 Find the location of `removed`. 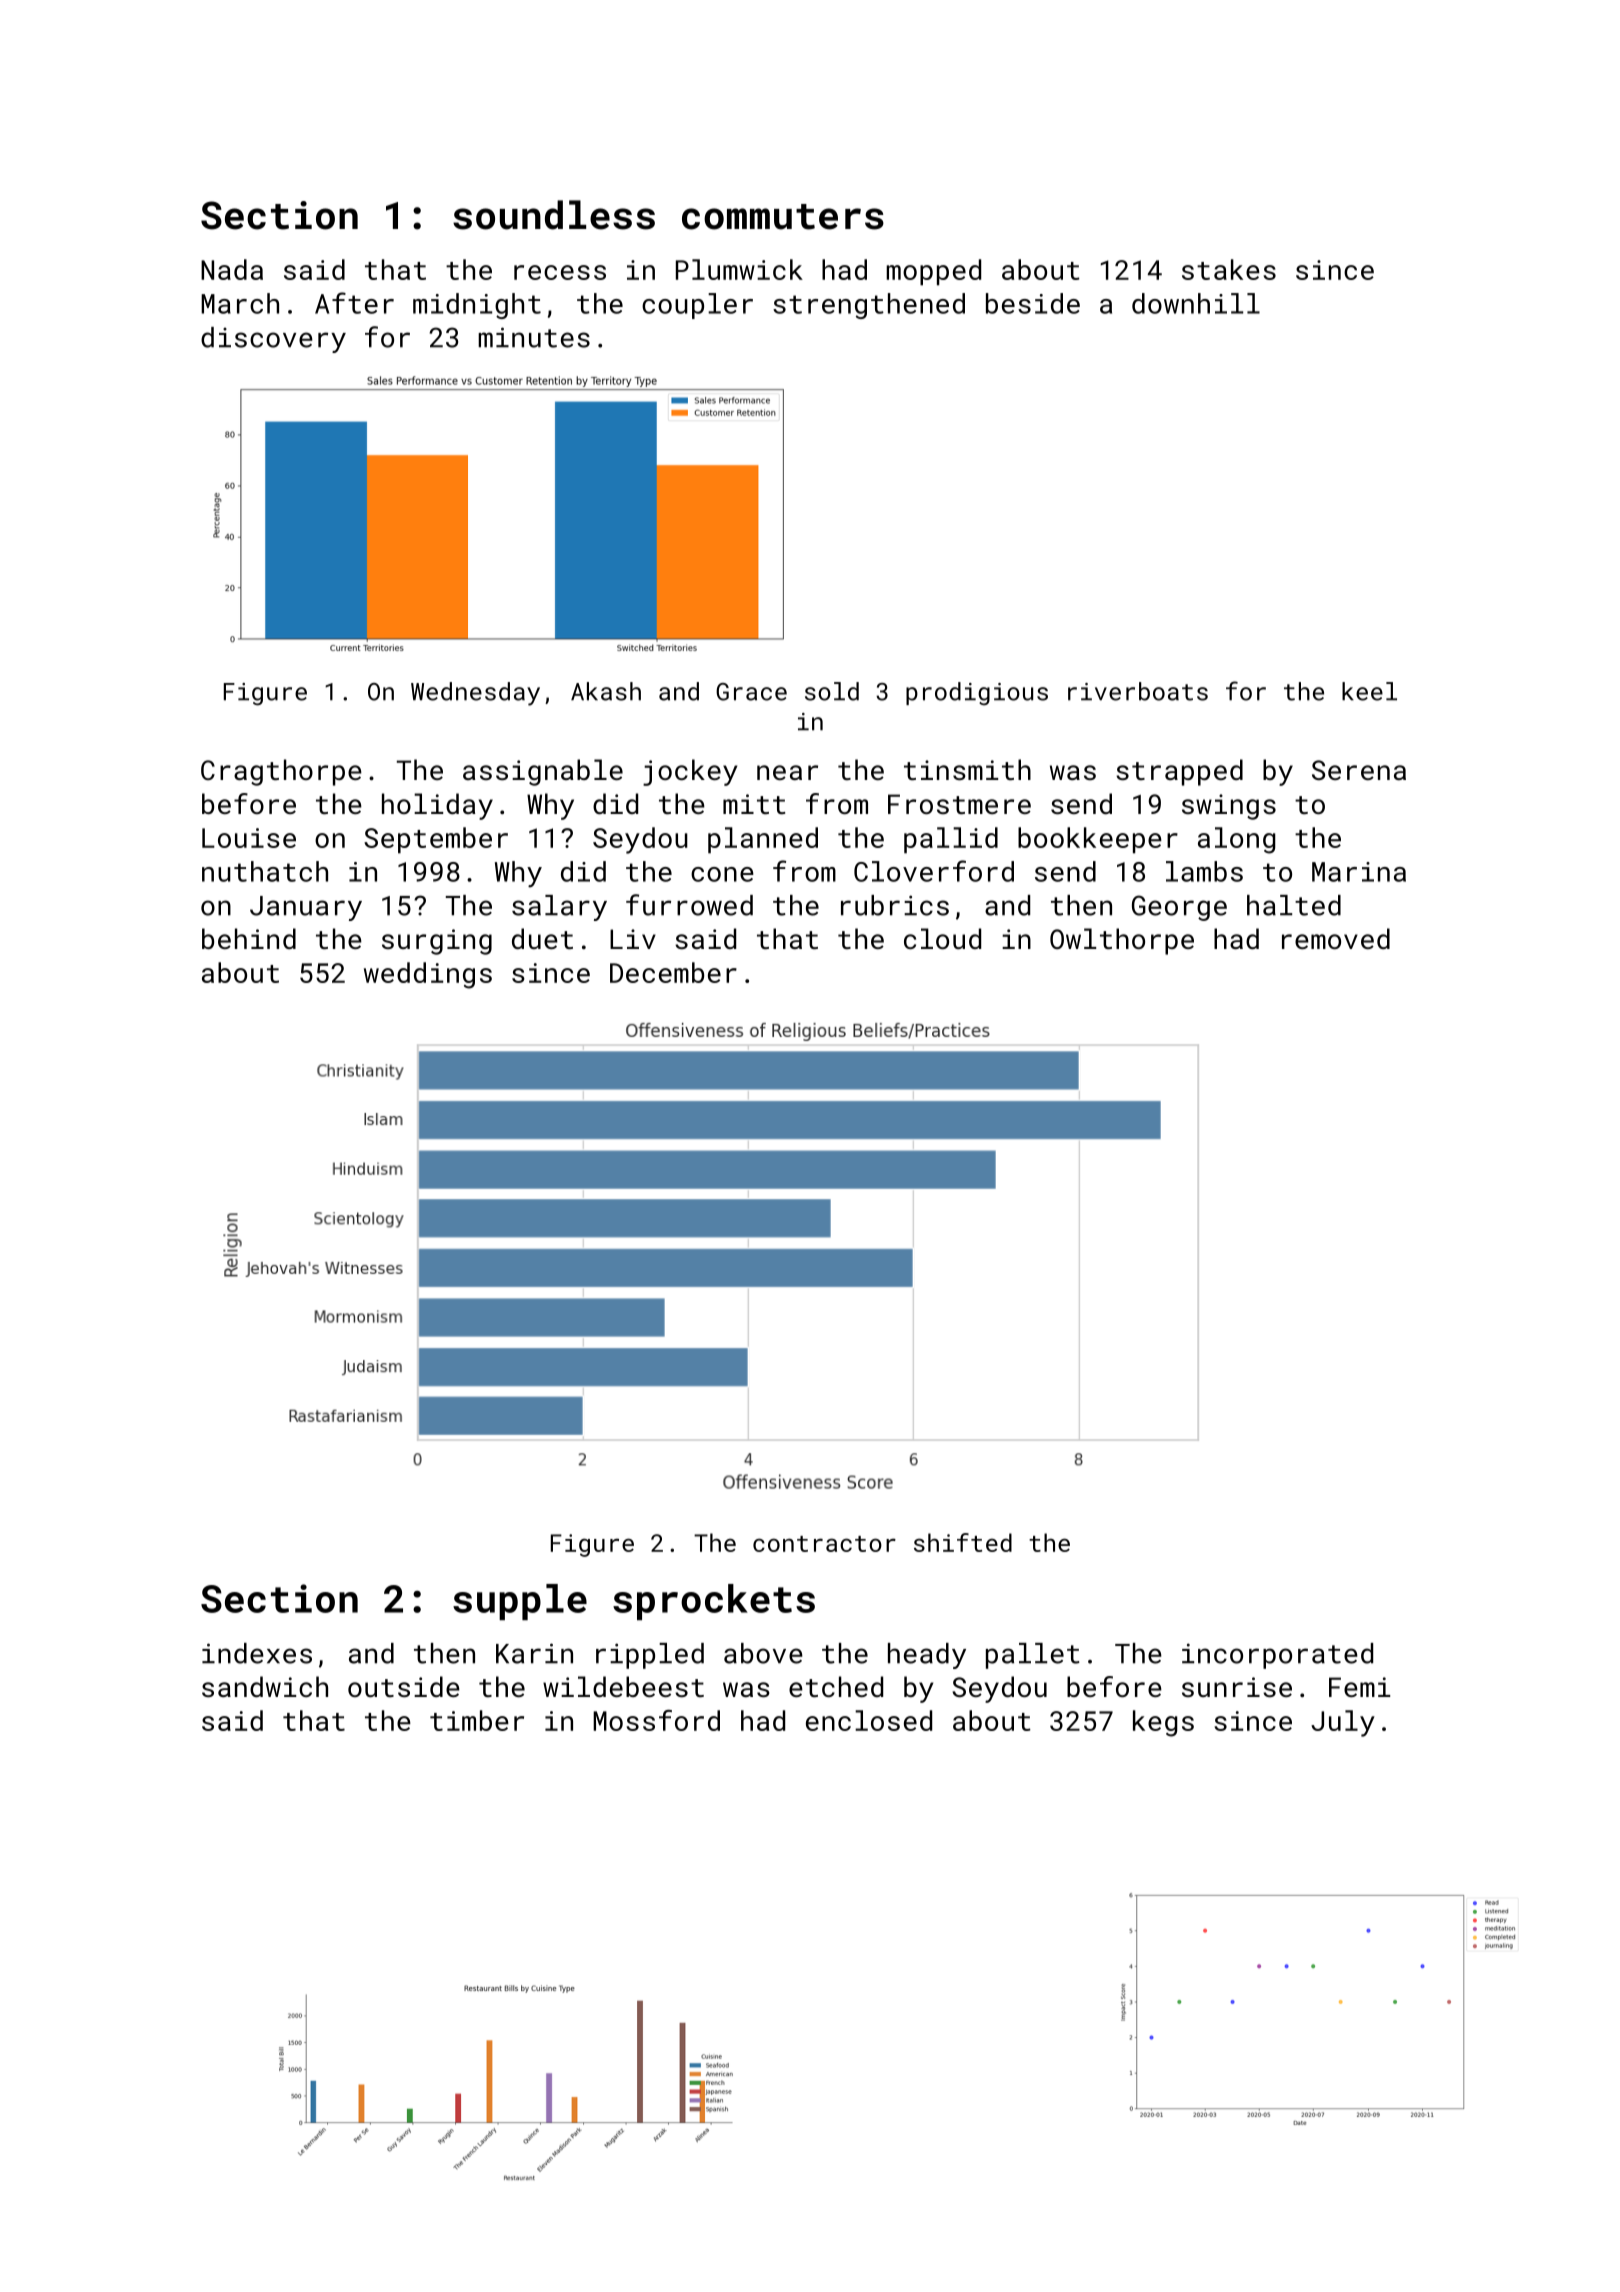

removed is located at coordinates (1336, 938).
